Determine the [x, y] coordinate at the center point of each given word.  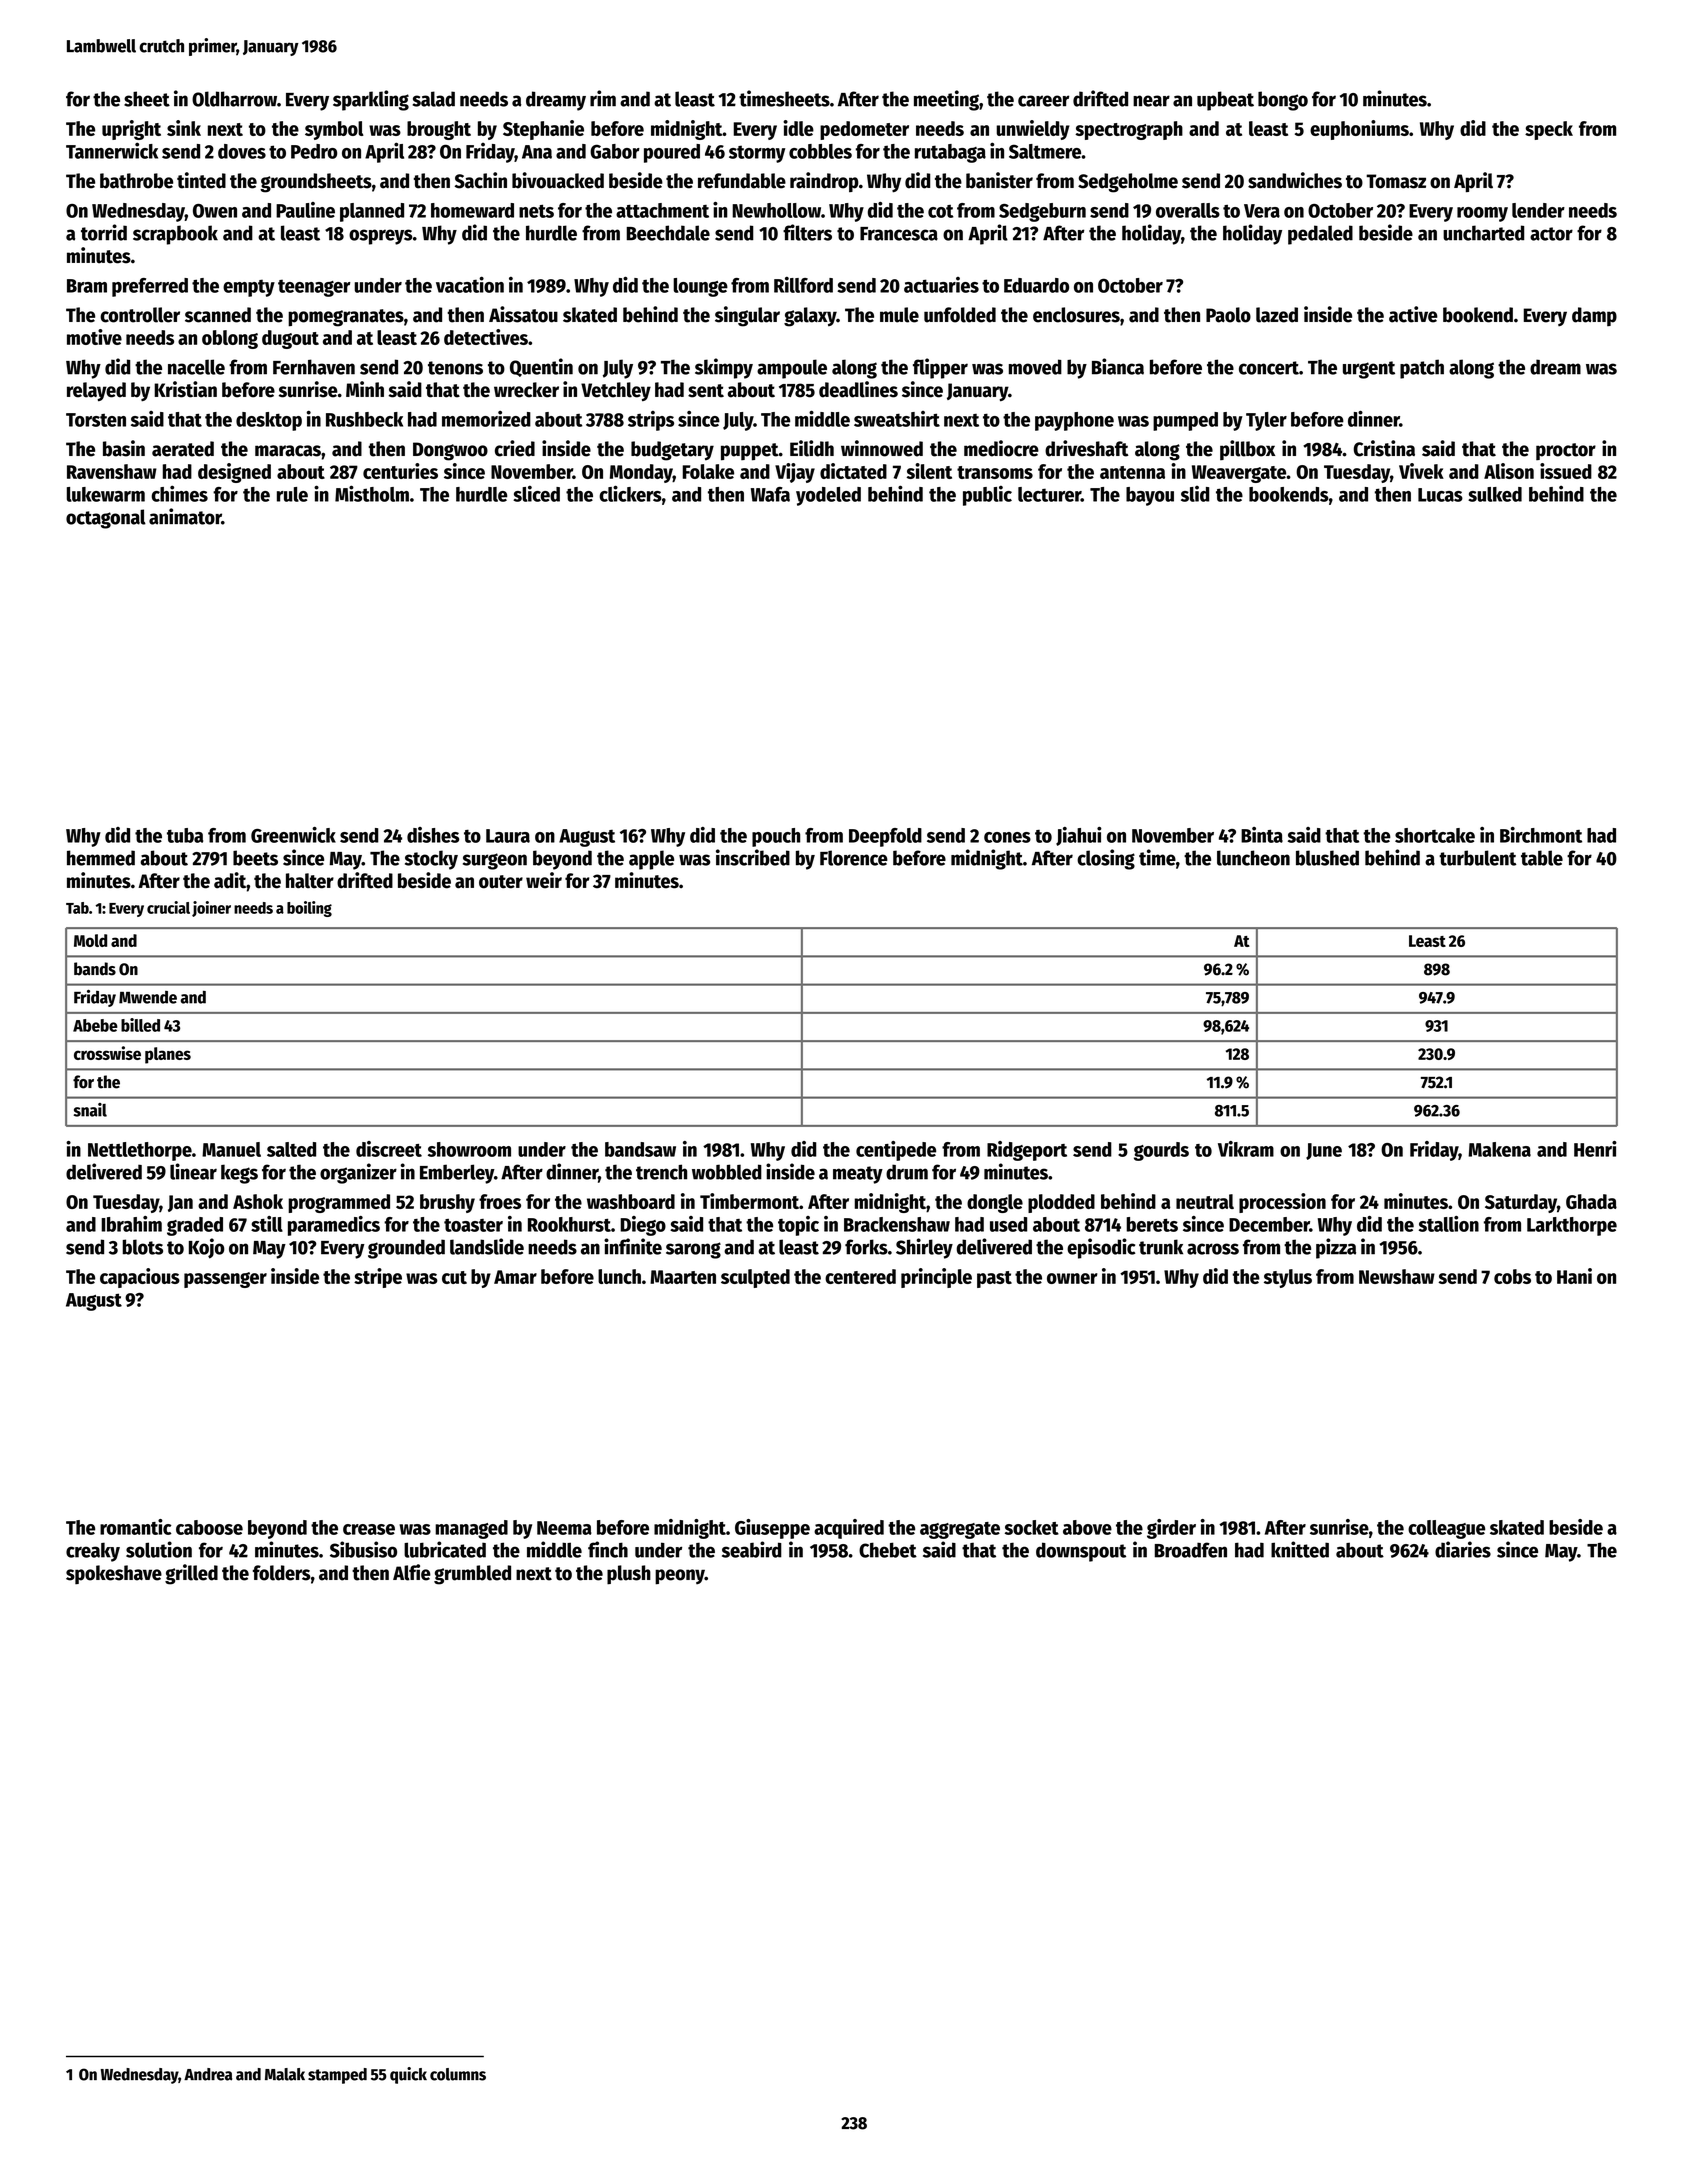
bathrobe [136, 181]
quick [408, 2075]
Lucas [1440, 495]
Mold [90, 940]
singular [747, 316]
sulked [1495, 494]
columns [458, 2074]
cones [1007, 837]
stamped [337, 2076]
